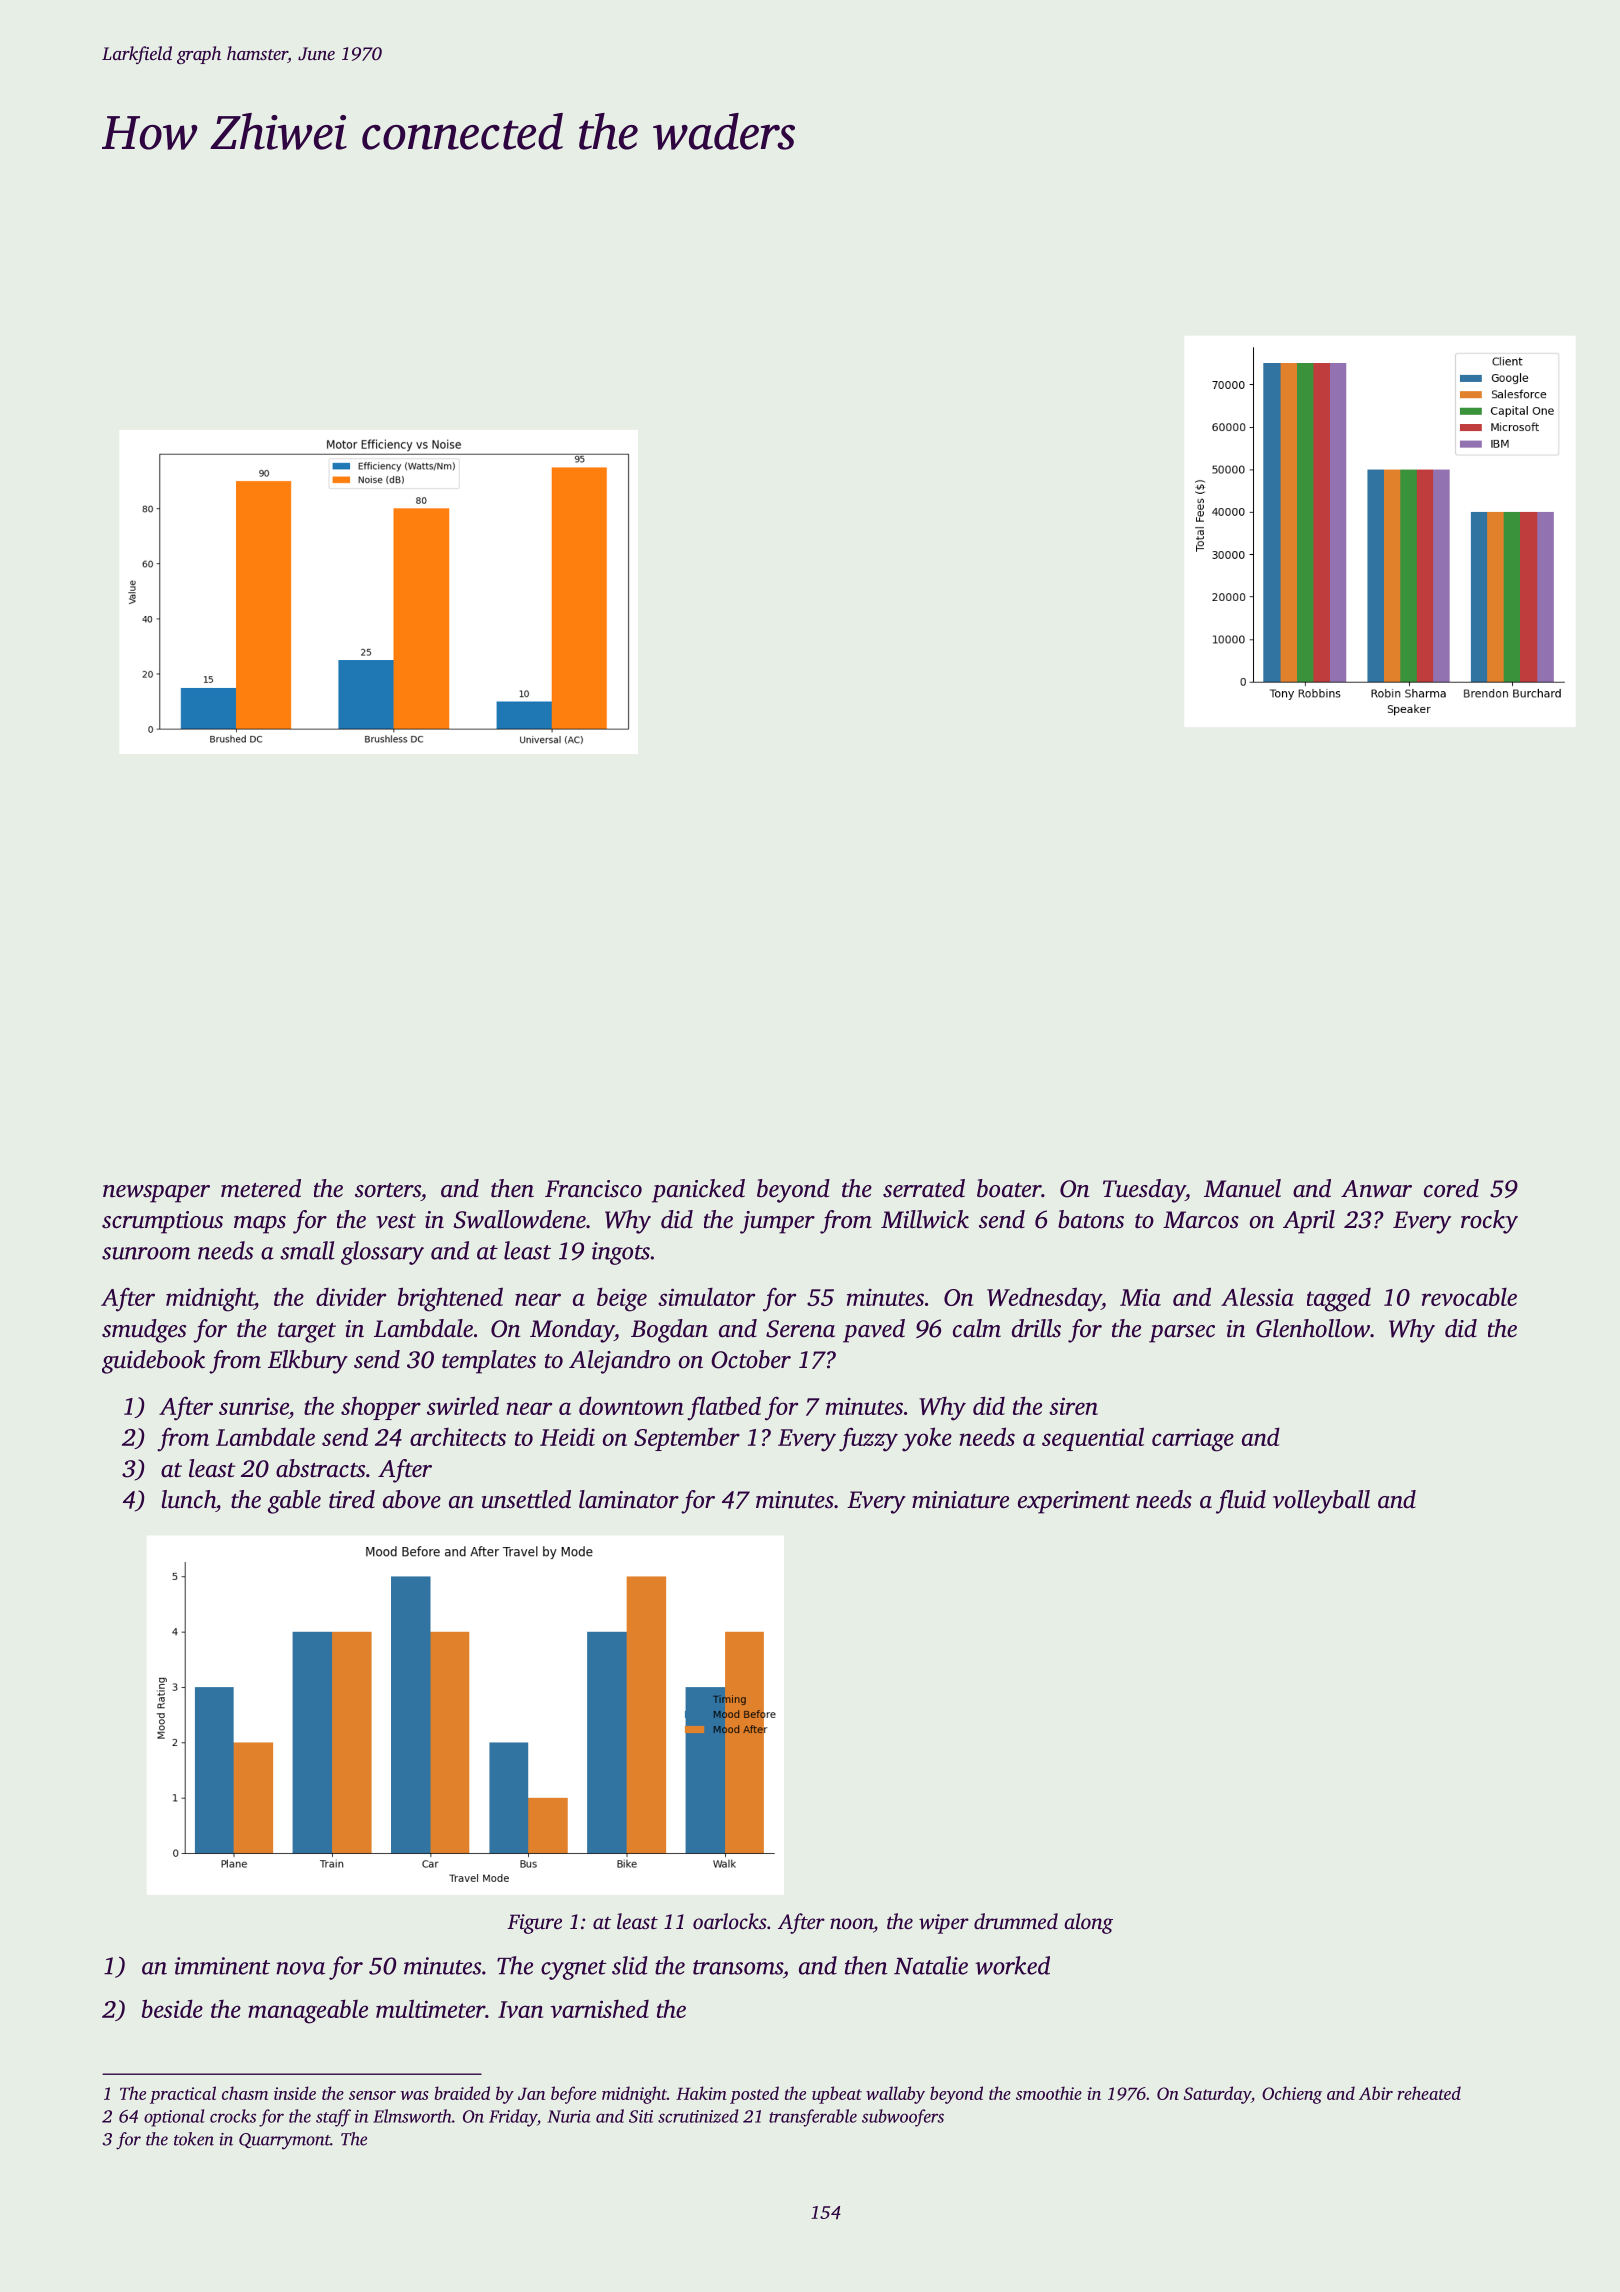  I want to click on Mia, so click(1140, 1297).
